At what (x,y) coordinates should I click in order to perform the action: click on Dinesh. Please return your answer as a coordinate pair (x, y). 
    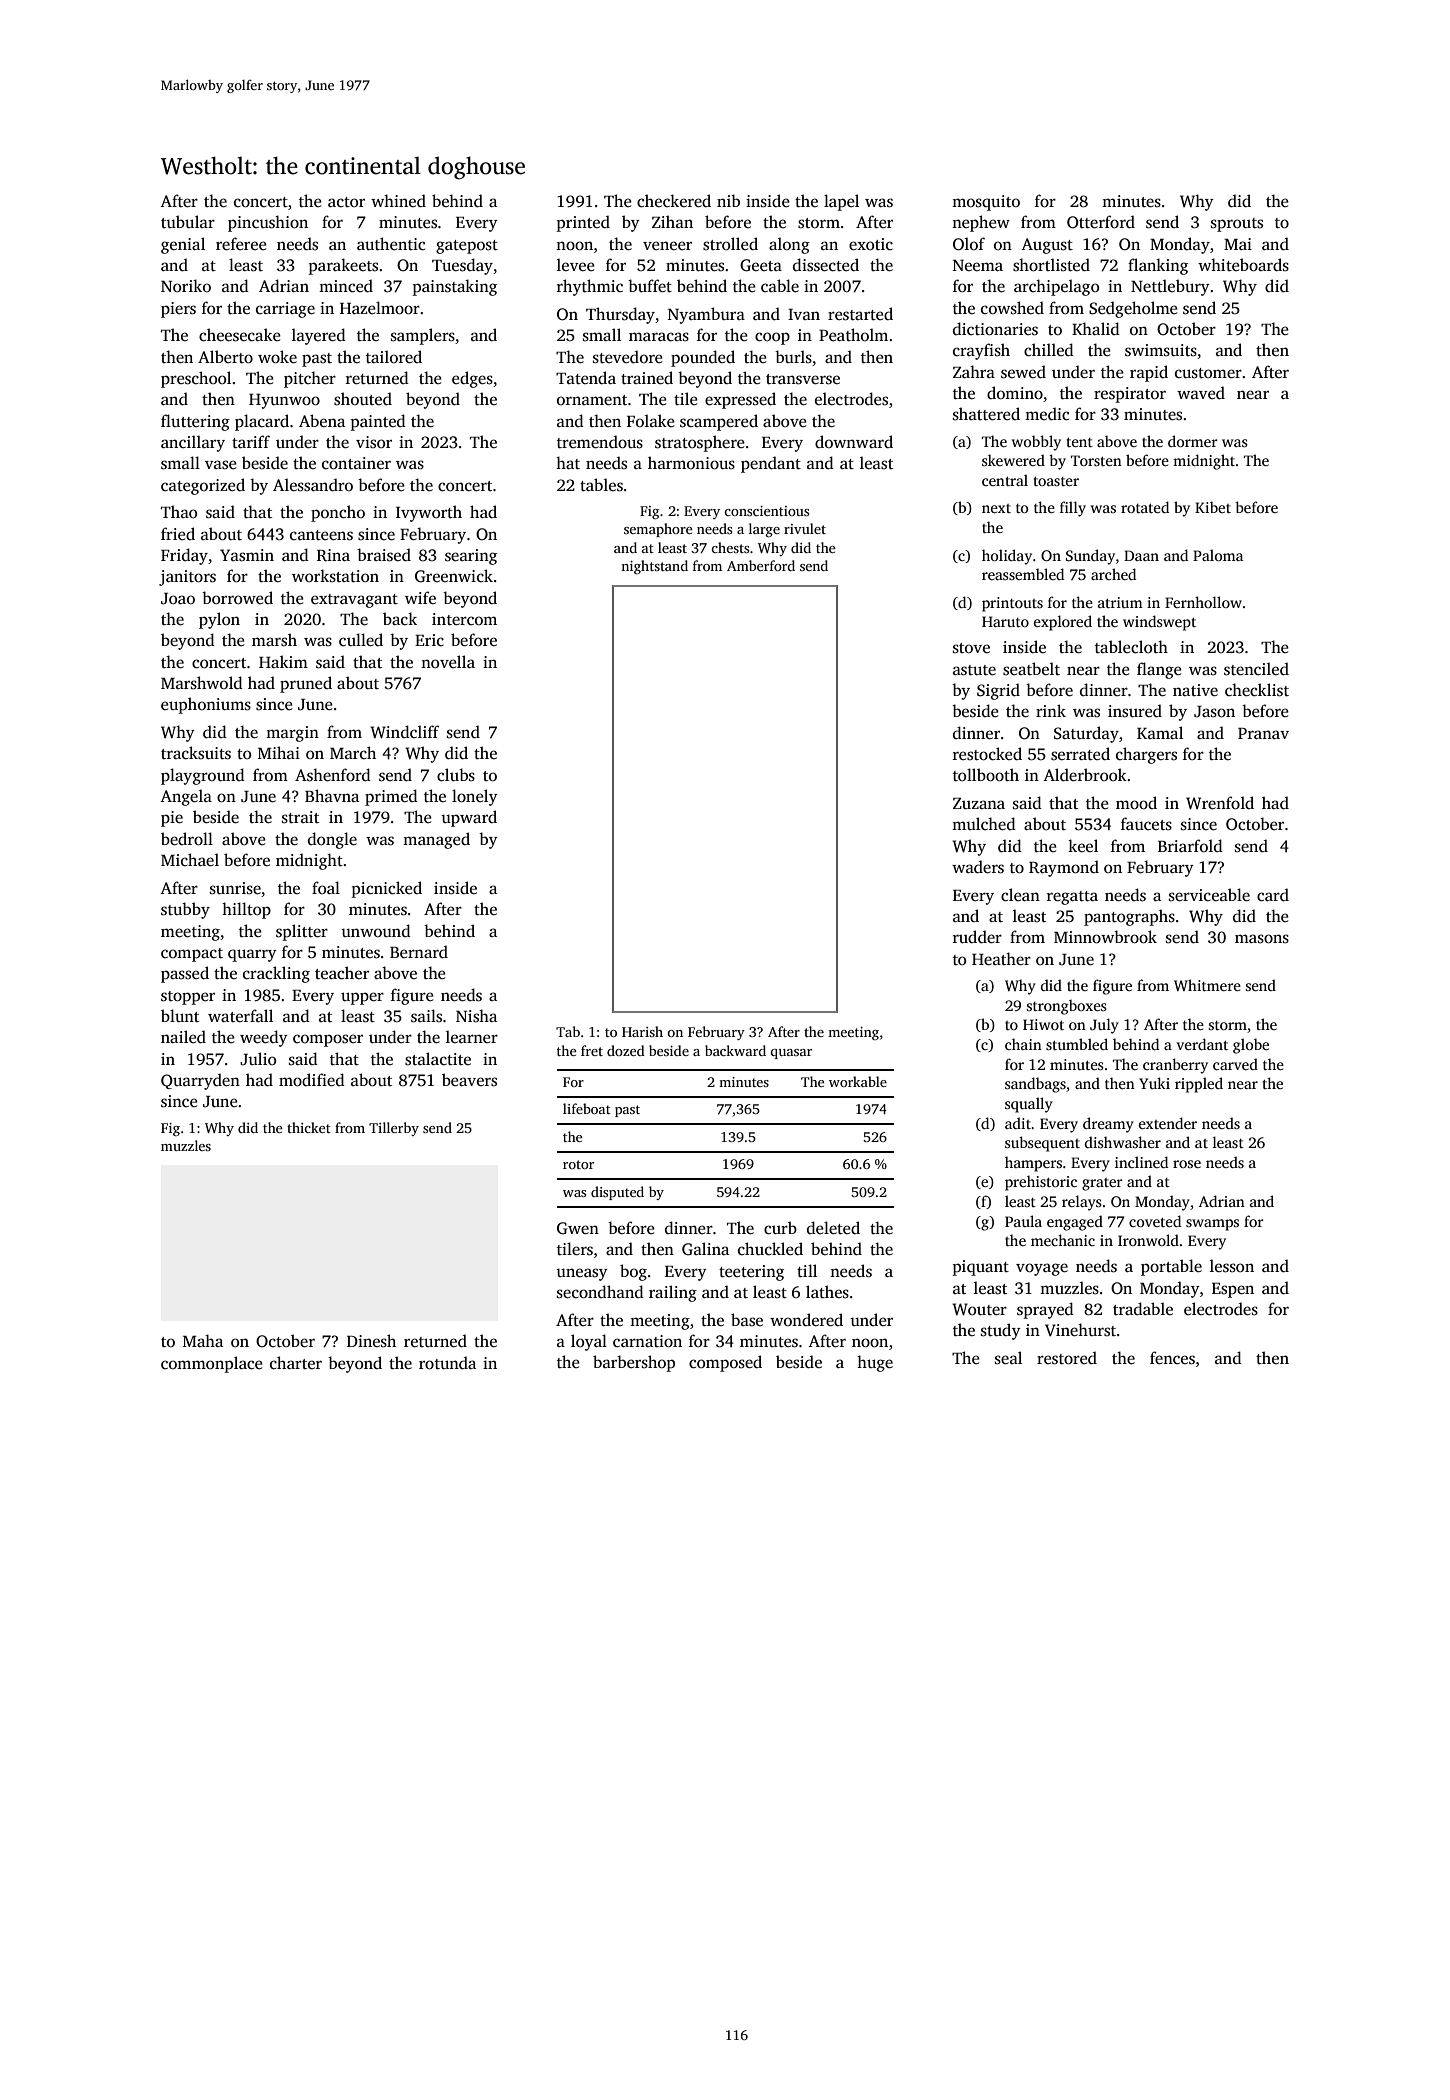
    Looking at the image, I should click on (371, 1341).
